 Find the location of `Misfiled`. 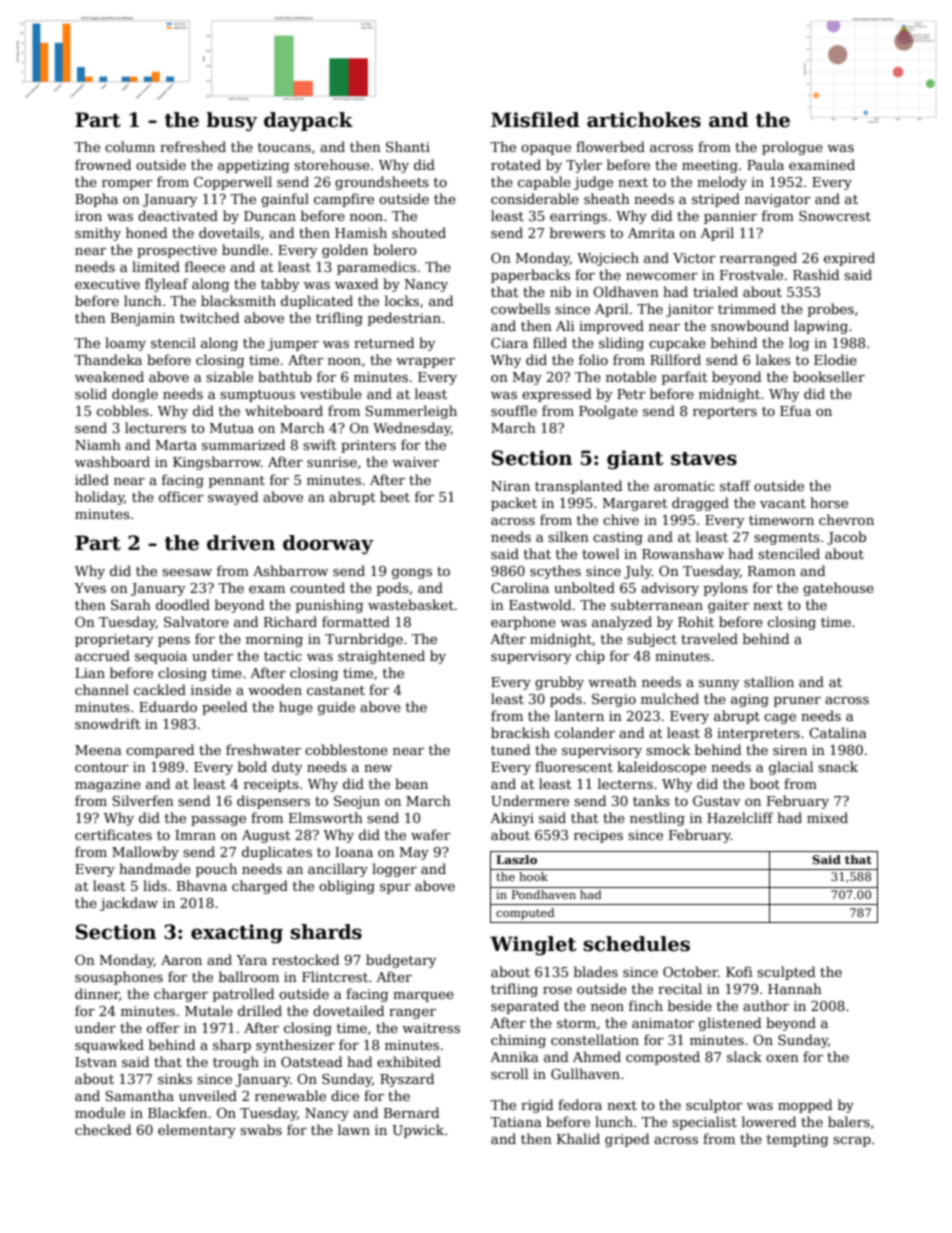

Misfiled is located at coordinates (535, 120).
